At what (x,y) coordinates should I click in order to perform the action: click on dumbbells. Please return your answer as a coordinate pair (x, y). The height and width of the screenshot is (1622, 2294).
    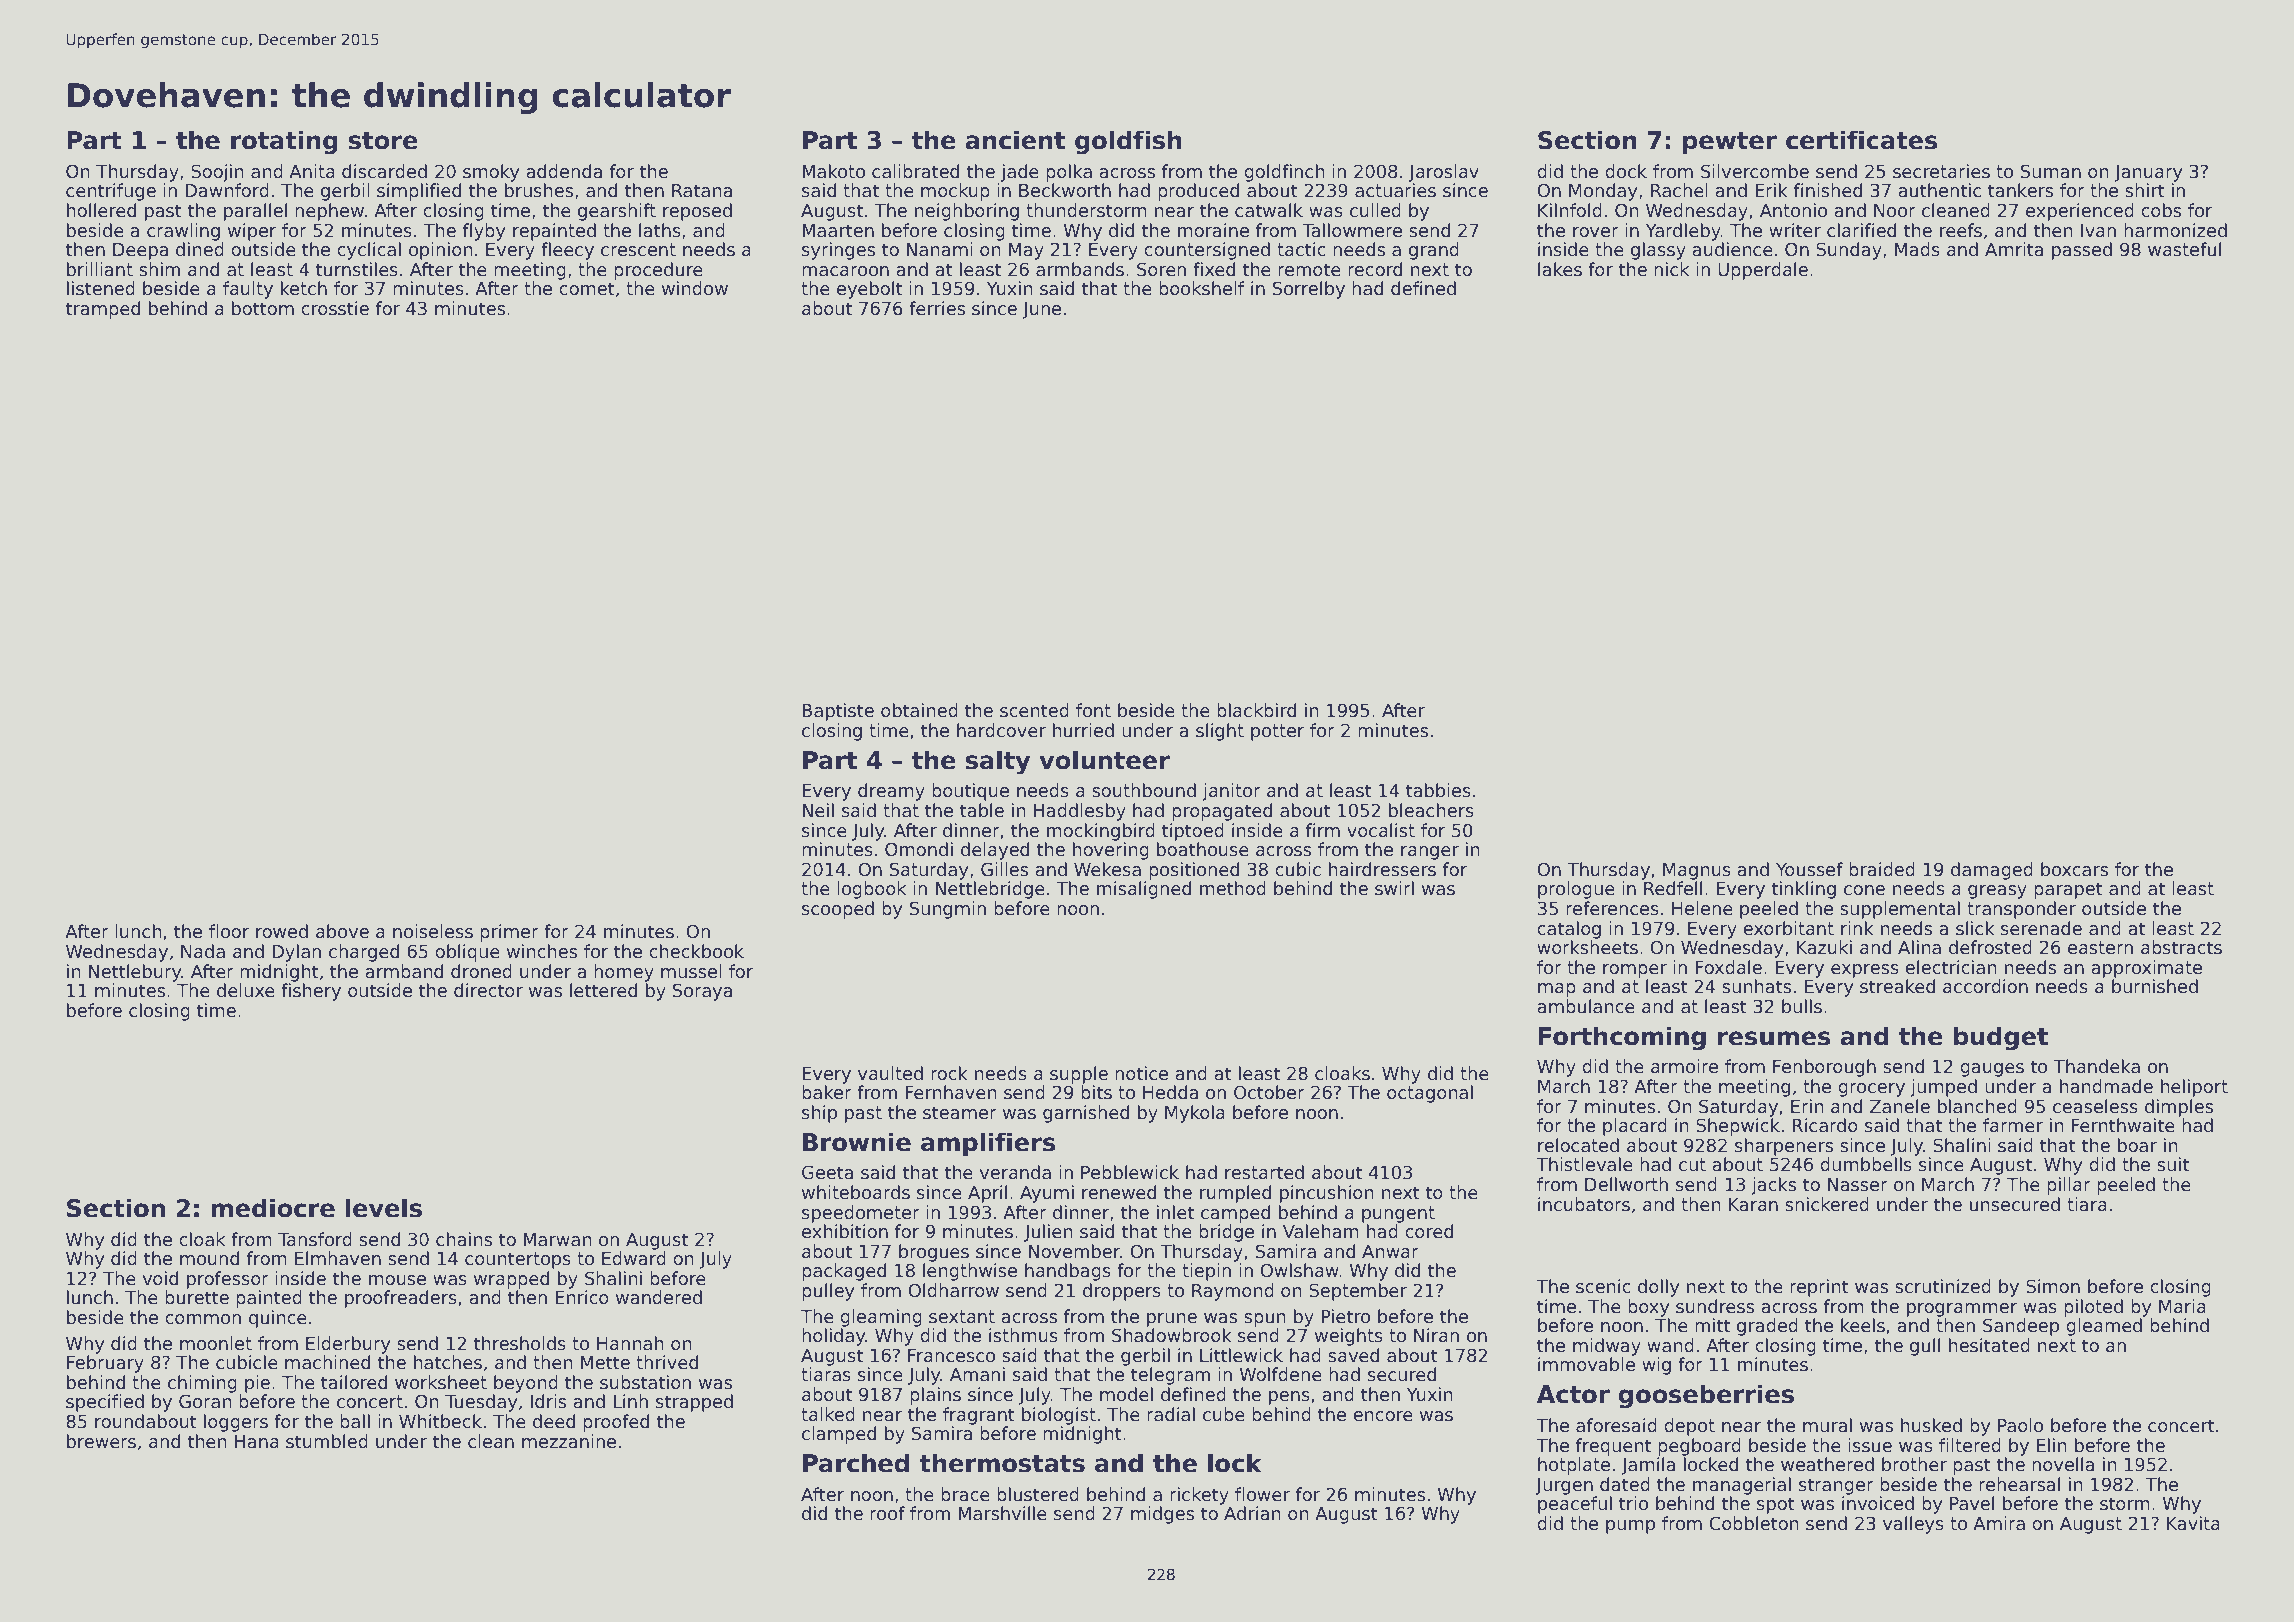
    Looking at the image, I should click on (1866, 1164).
